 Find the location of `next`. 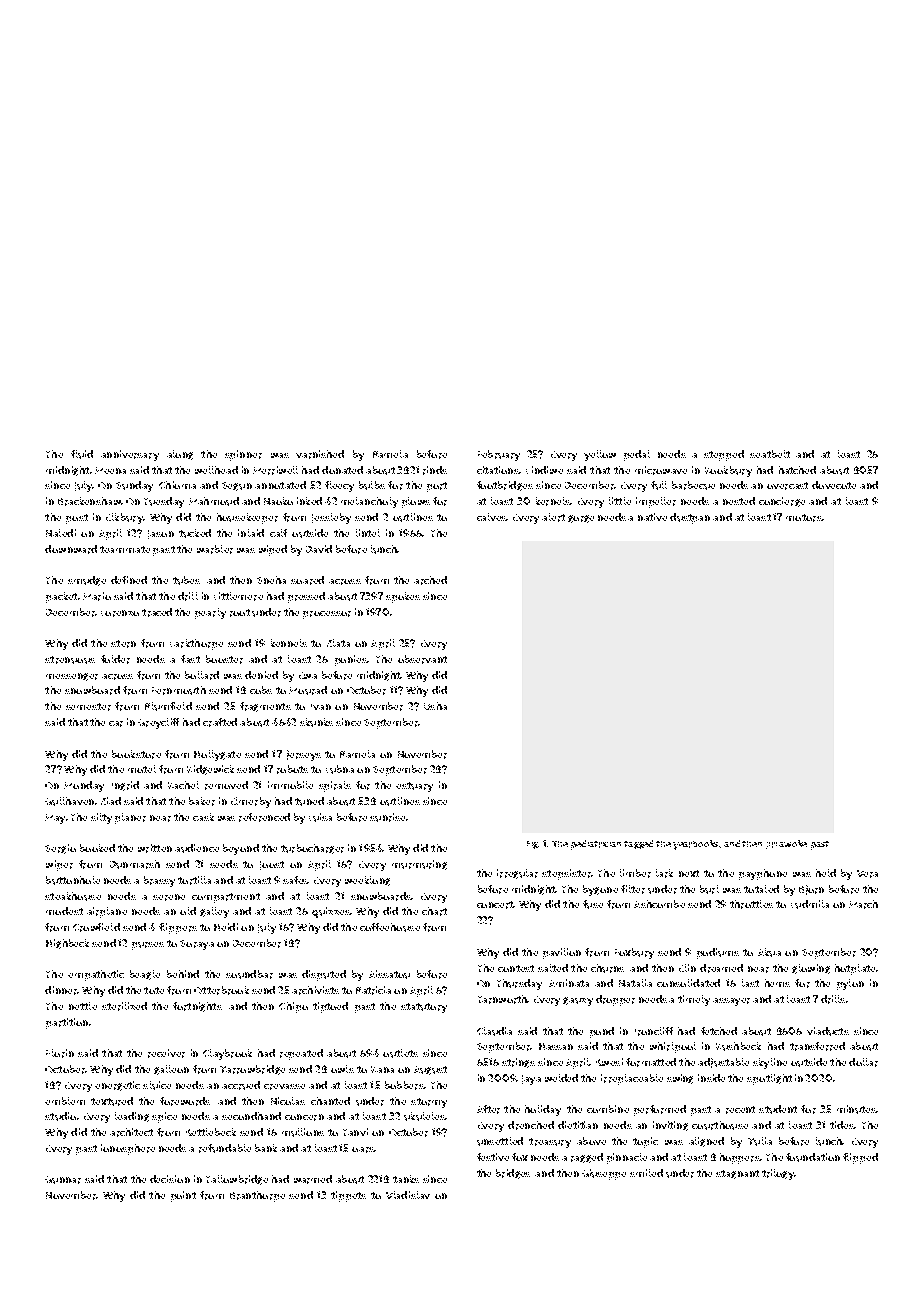

next is located at coordinates (689, 873).
